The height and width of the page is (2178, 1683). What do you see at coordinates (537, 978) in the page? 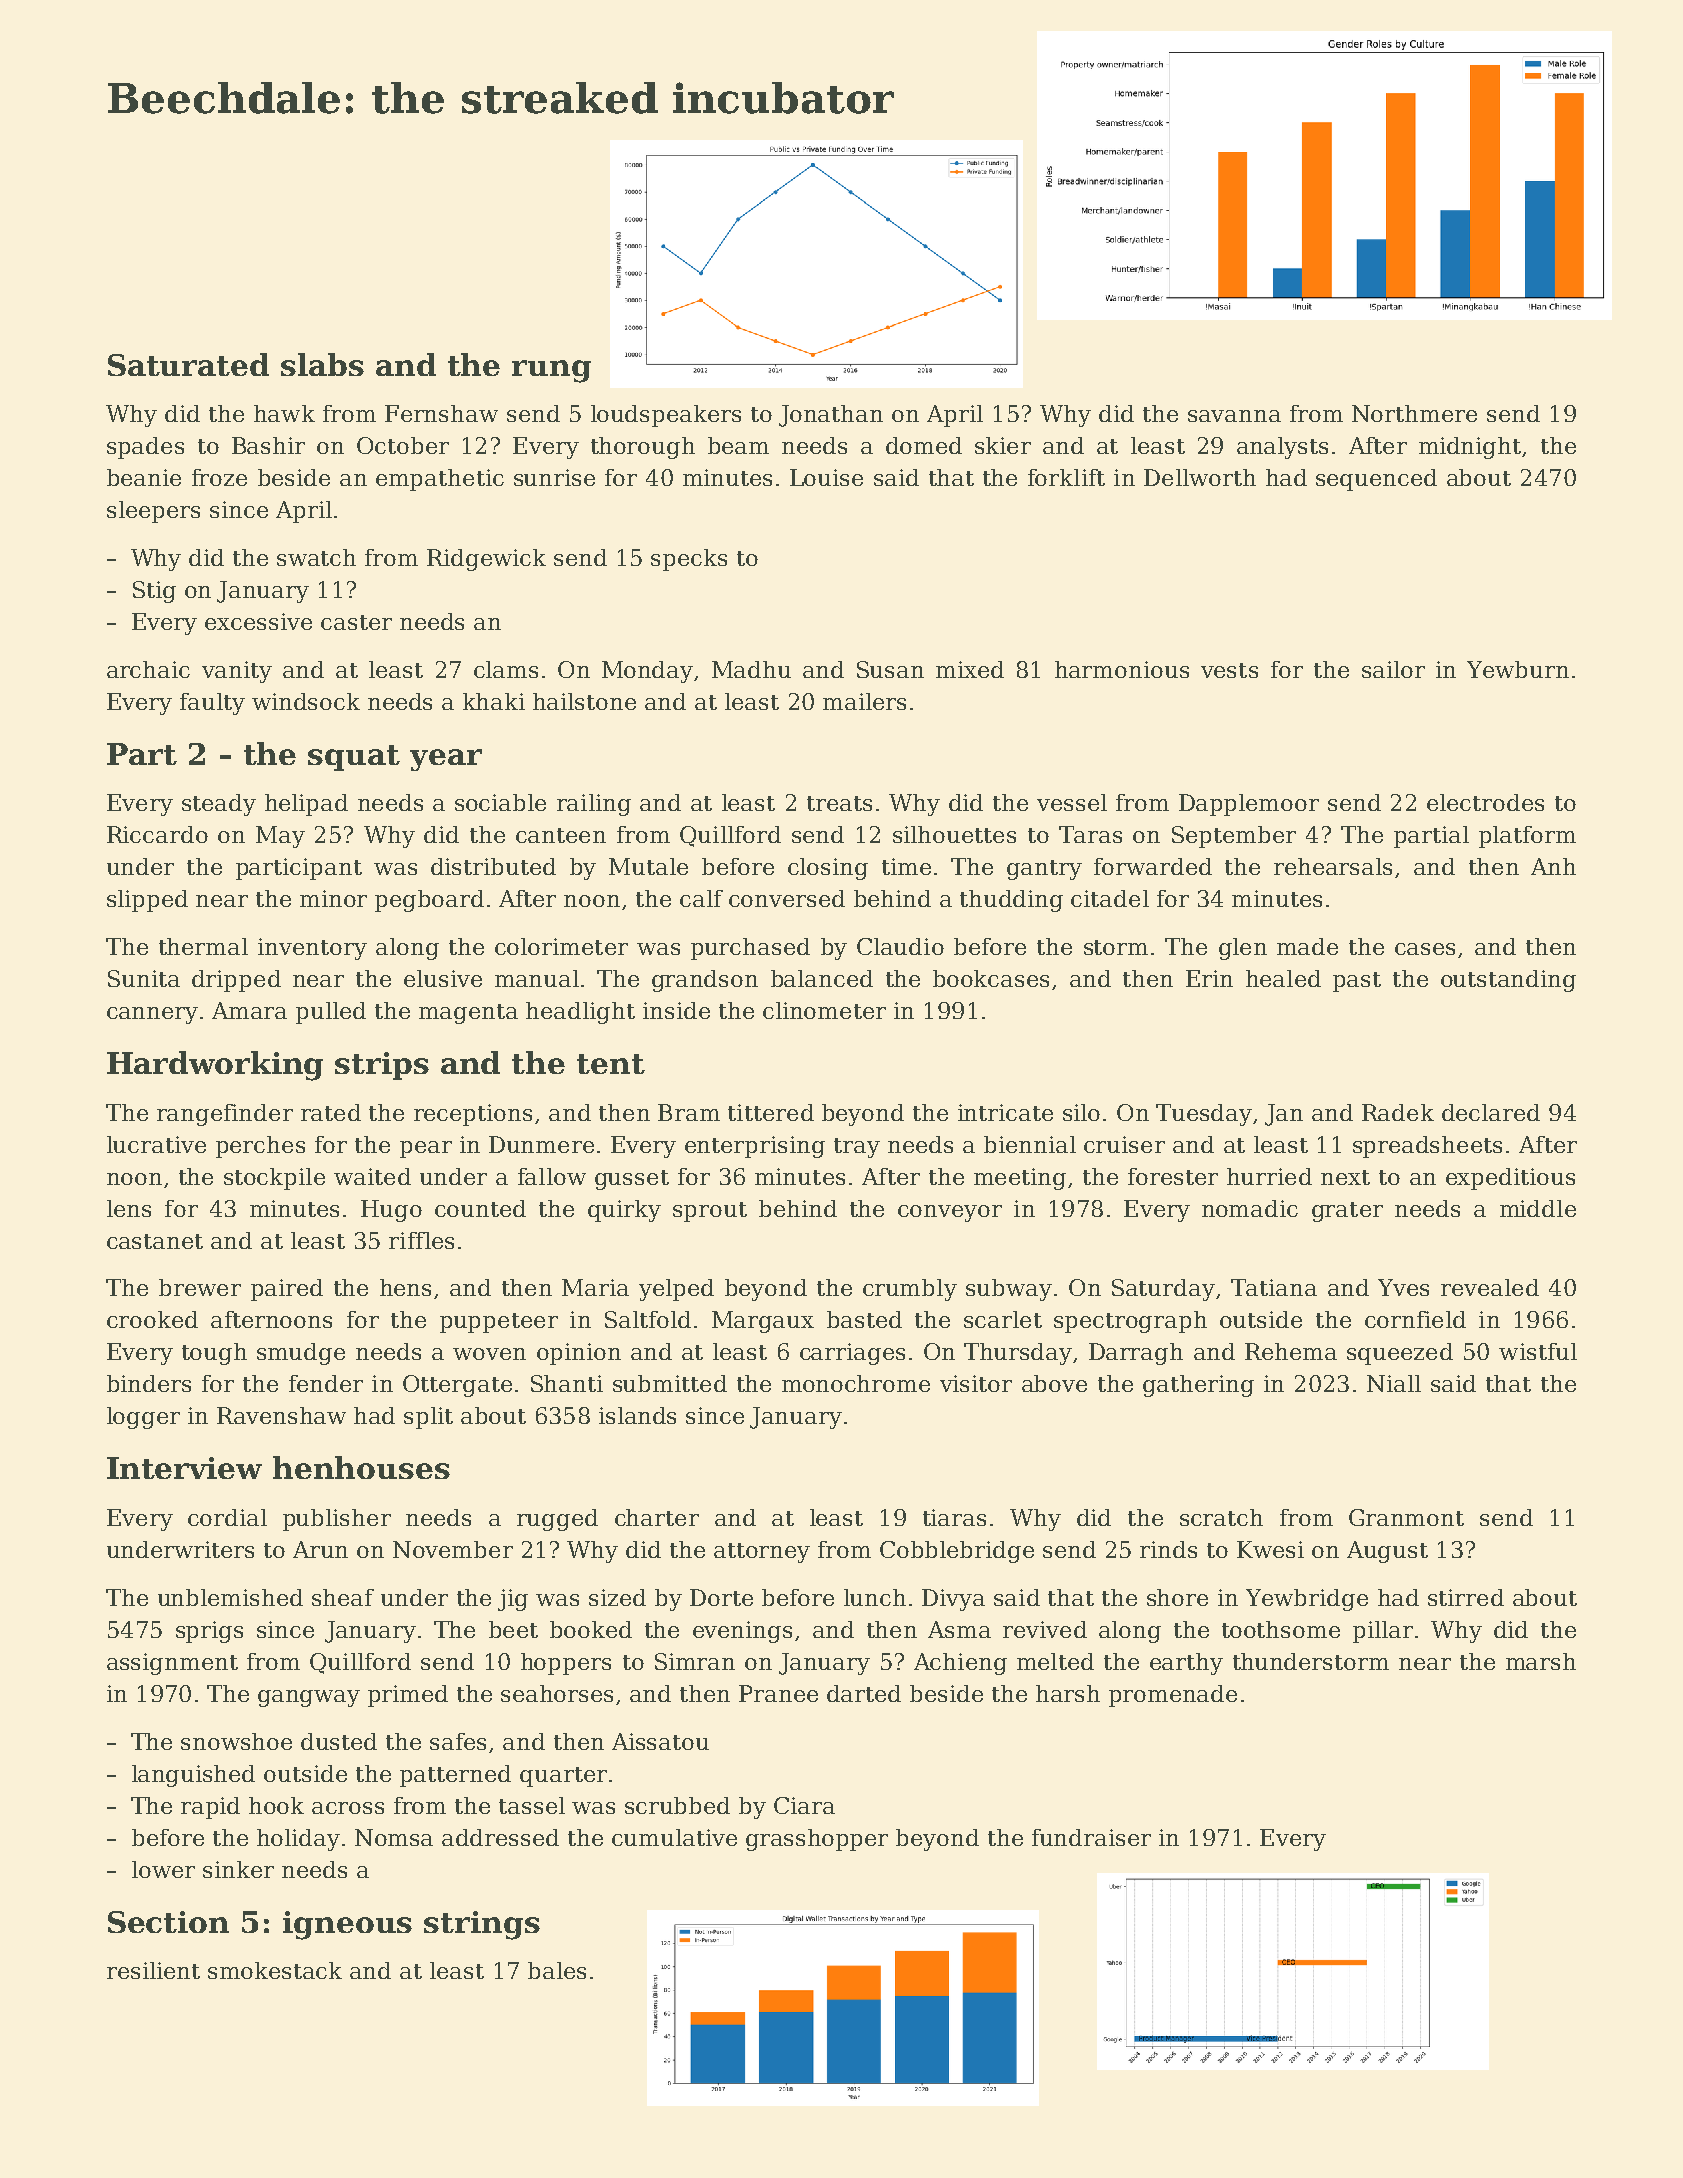
I see `manual` at bounding box center [537, 978].
